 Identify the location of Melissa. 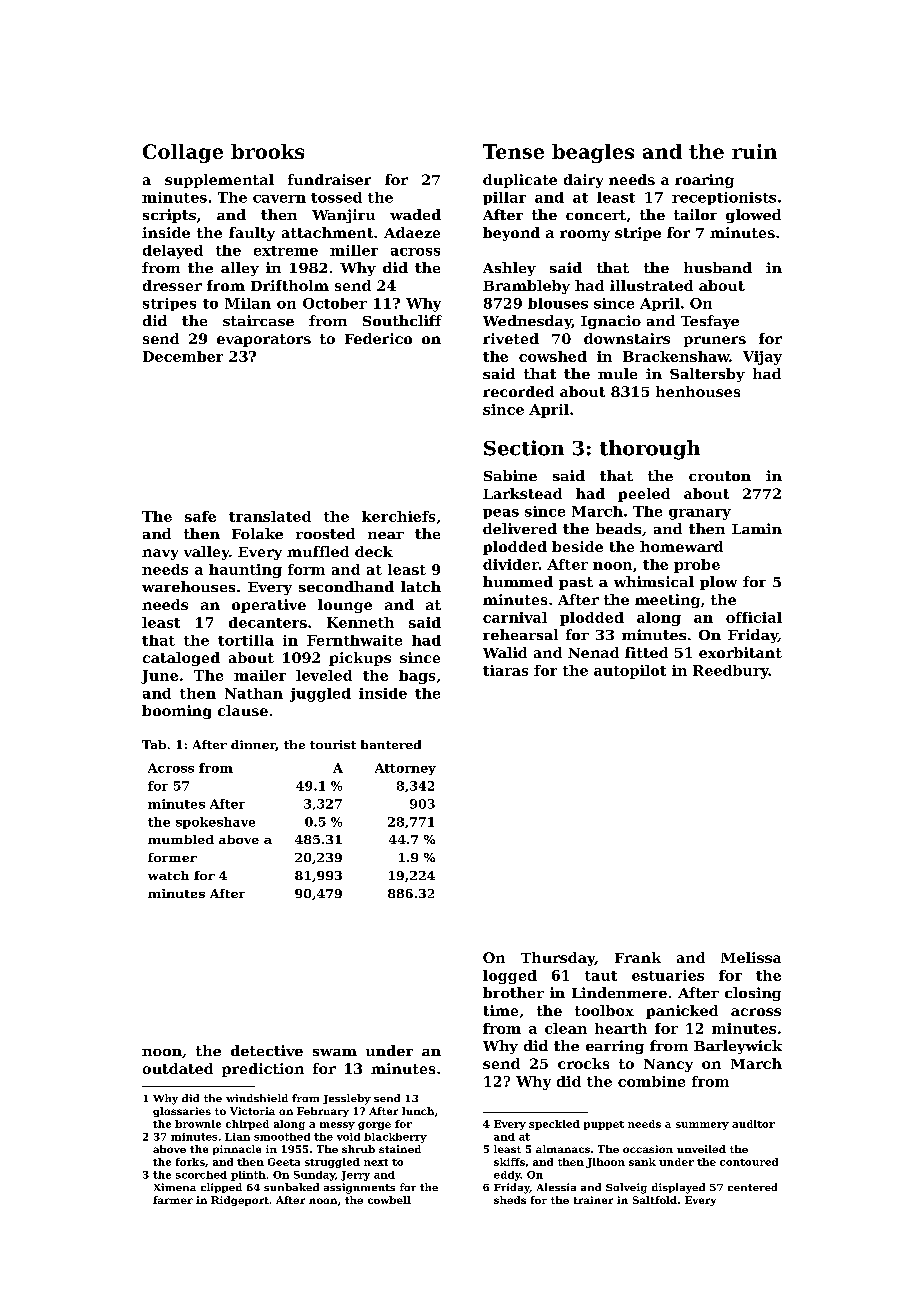
(751, 957).
